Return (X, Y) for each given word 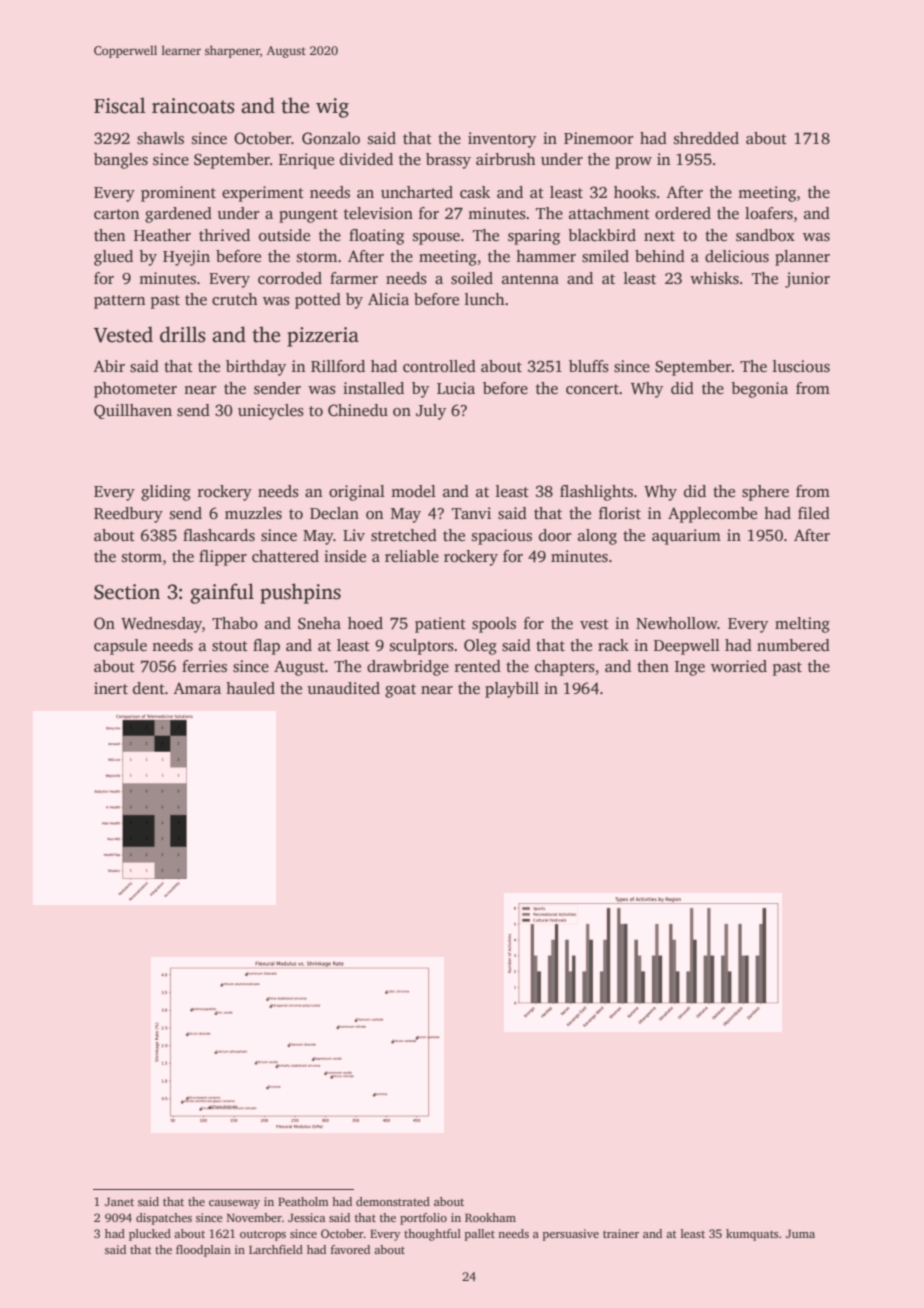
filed (814, 513)
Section (127, 592)
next (659, 236)
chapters (565, 668)
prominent (178, 194)
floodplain (203, 1251)
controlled (439, 366)
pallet (480, 1235)
